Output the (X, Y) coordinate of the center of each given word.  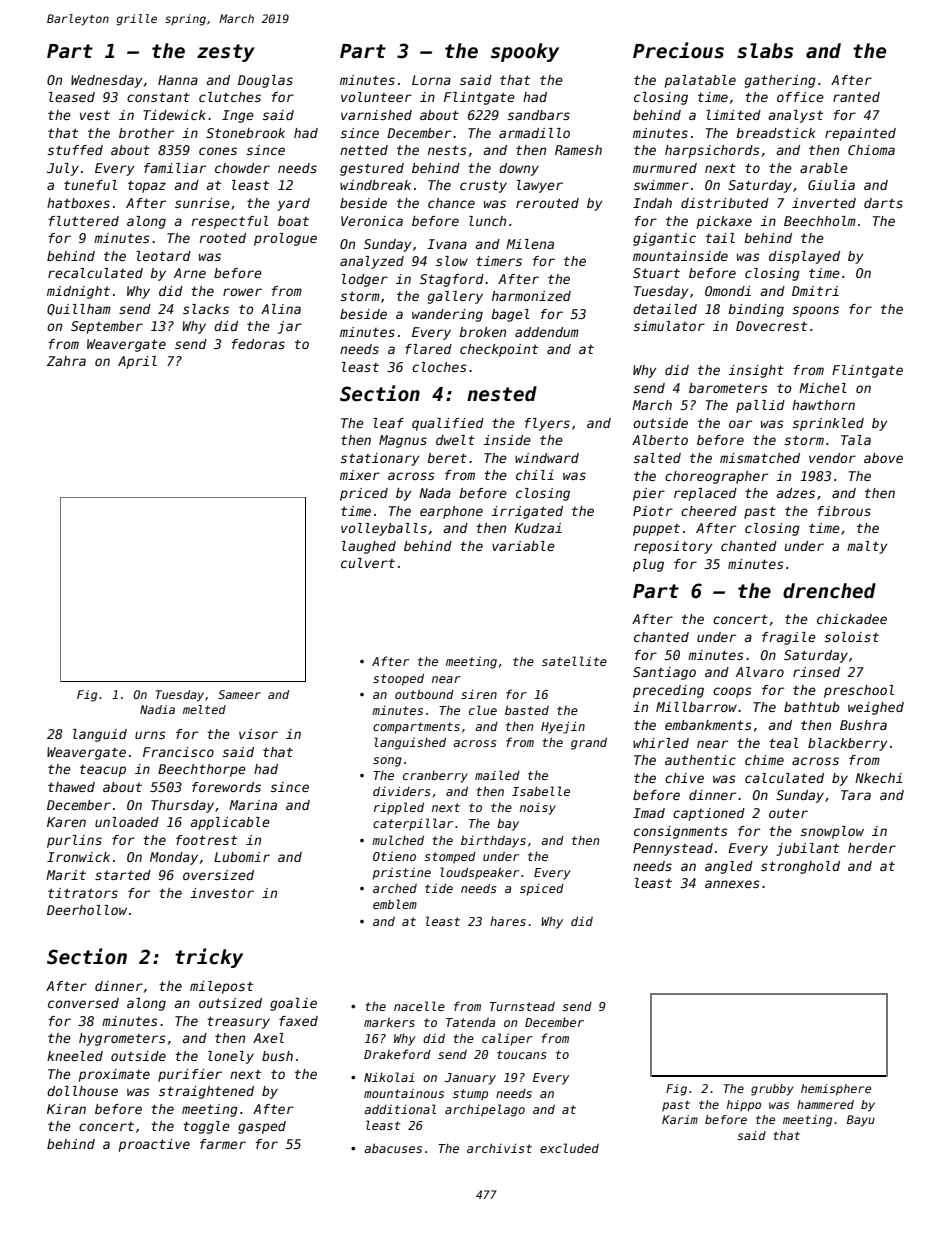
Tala (856, 440)
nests (447, 150)
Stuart (656, 273)
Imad (649, 813)
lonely (231, 1057)
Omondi (728, 291)
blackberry (848, 744)
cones (218, 151)
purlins (74, 841)
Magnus (403, 441)
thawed (71, 787)
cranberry (435, 777)
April (137, 362)
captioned (709, 814)
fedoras (258, 344)
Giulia (831, 185)
